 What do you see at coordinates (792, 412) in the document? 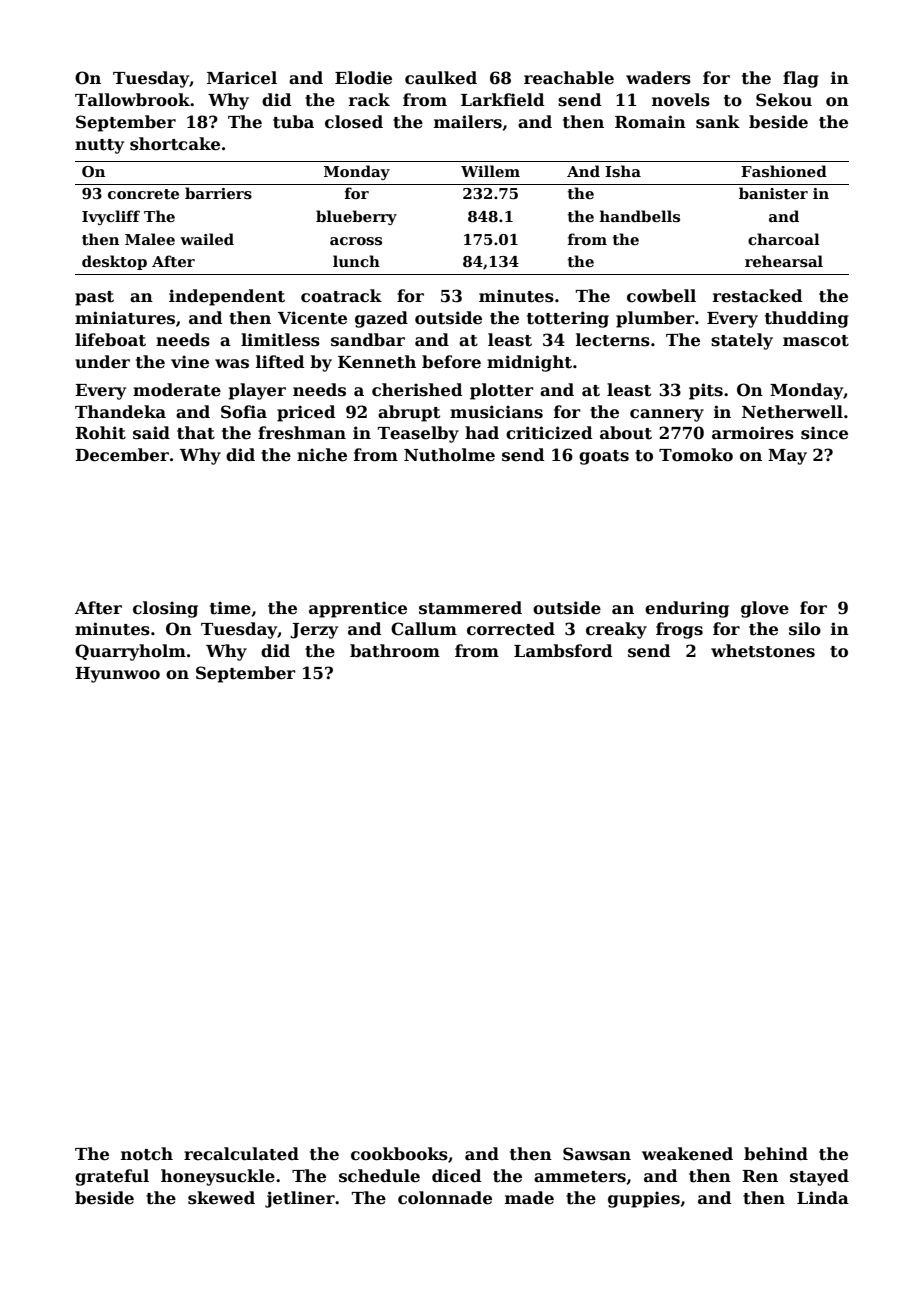
I see `Netherwell` at bounding box center [792, 412].
